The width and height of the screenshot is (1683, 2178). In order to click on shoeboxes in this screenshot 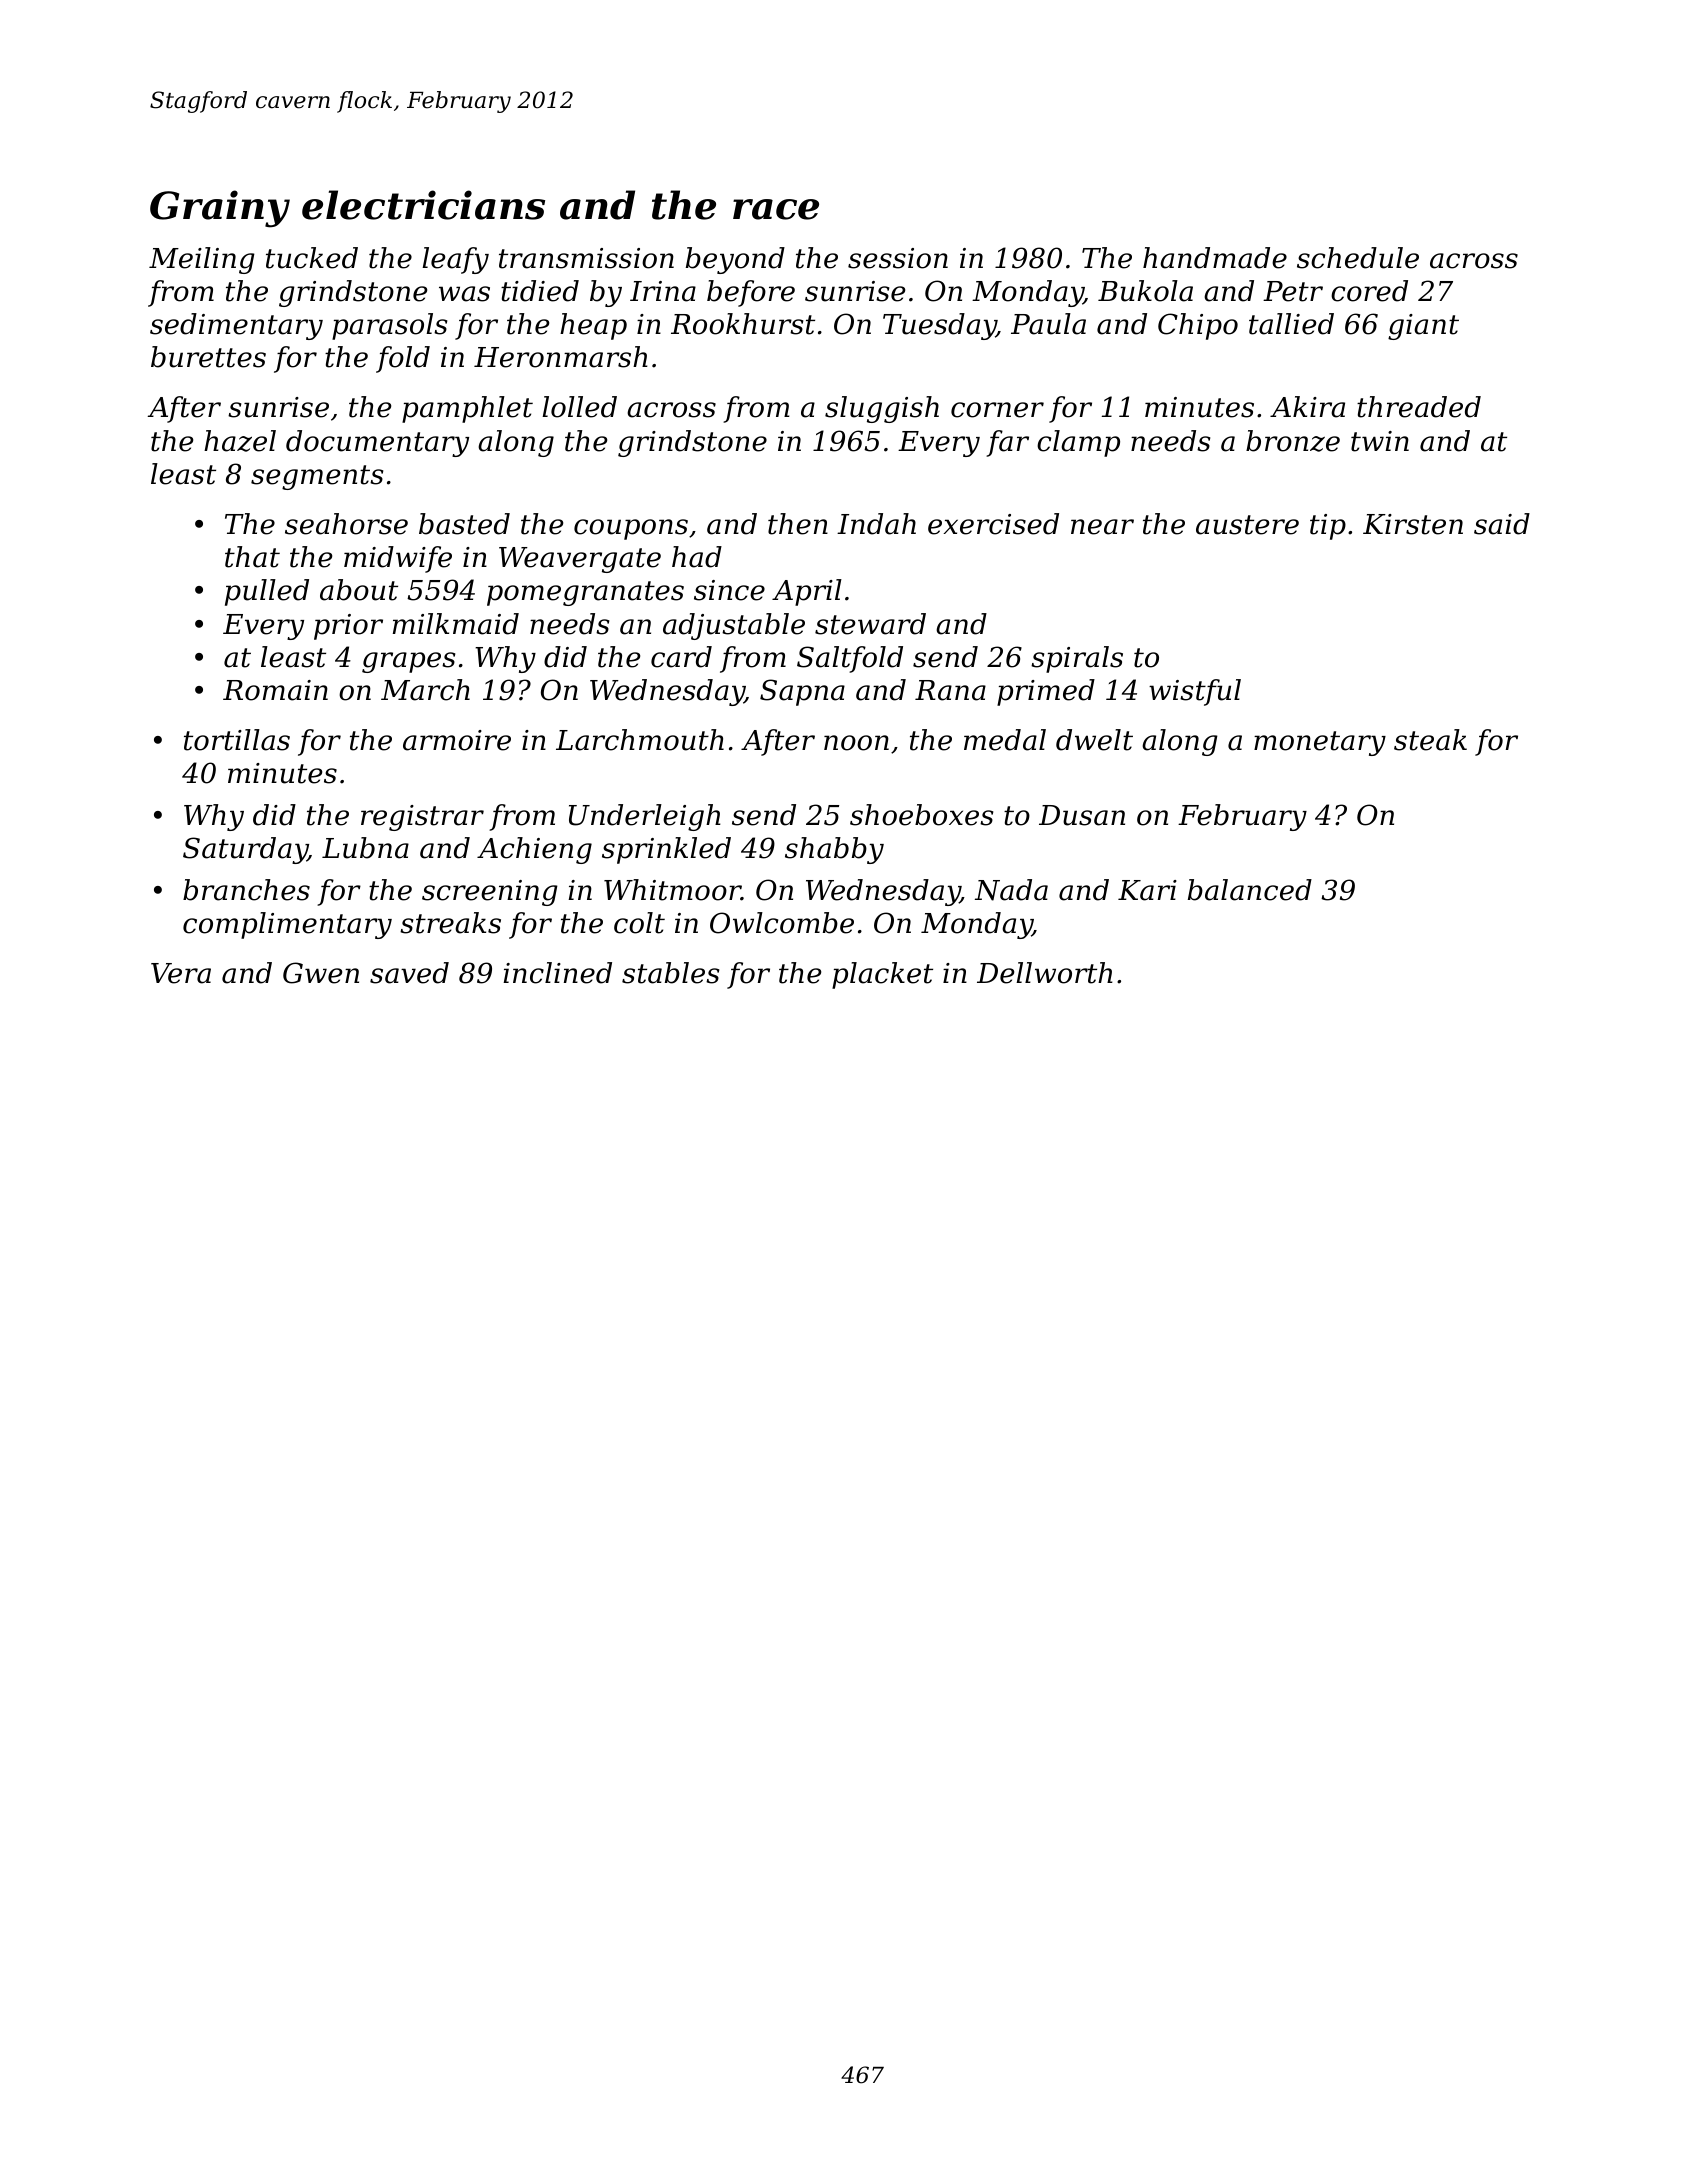, I will do `click(921, 815)`.
